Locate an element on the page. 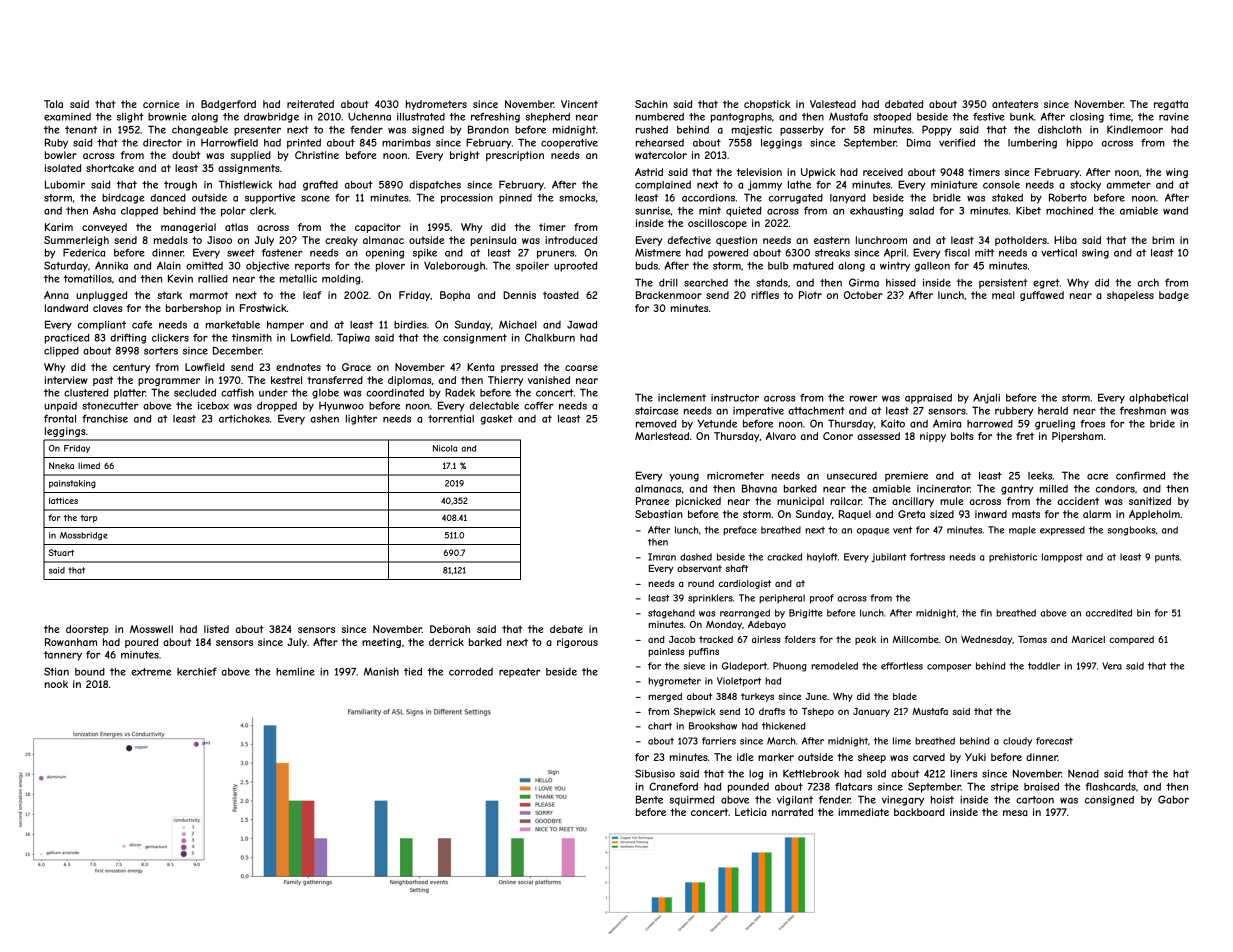 The height and width of the page is (952, 1233). Nicola is located at coordinates (445, 448).
